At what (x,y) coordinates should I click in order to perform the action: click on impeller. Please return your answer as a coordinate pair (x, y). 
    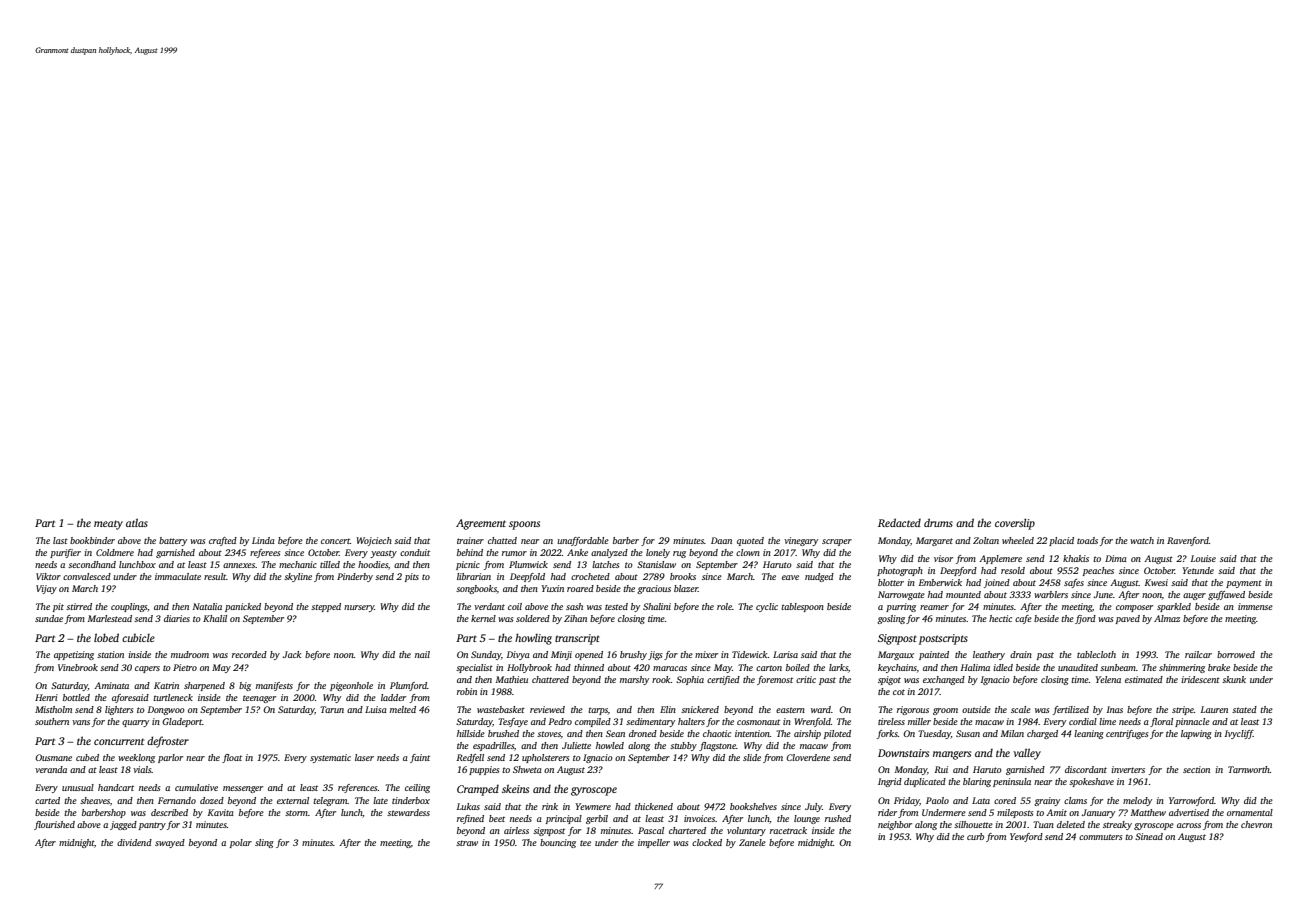
    Looking at the image, I should click on (654, 843).
